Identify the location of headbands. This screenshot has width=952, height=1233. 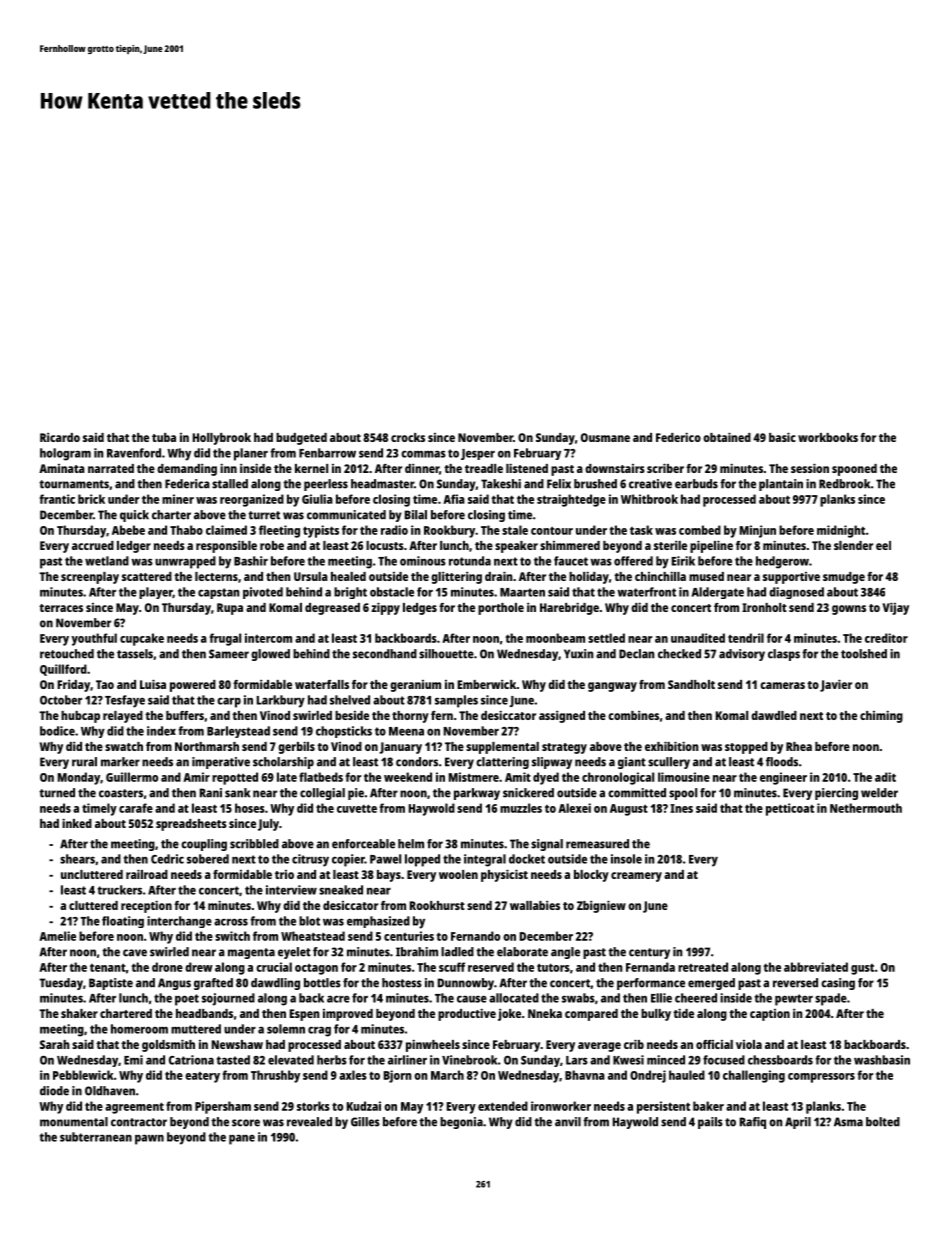
(204, 1013).
